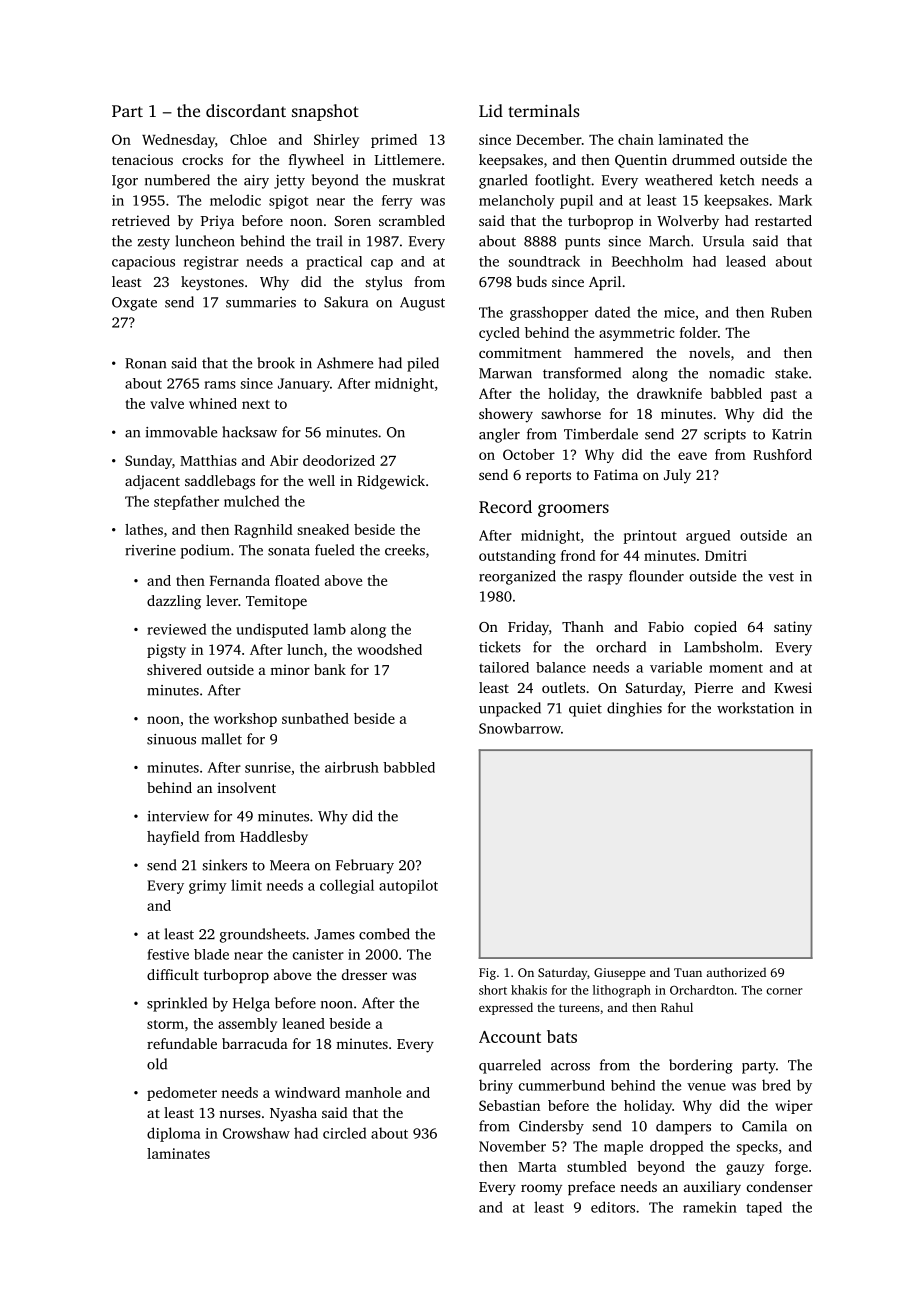  Describe the element at coordinates (383, 283) in the screenshot. I see `stylus` at that location.
